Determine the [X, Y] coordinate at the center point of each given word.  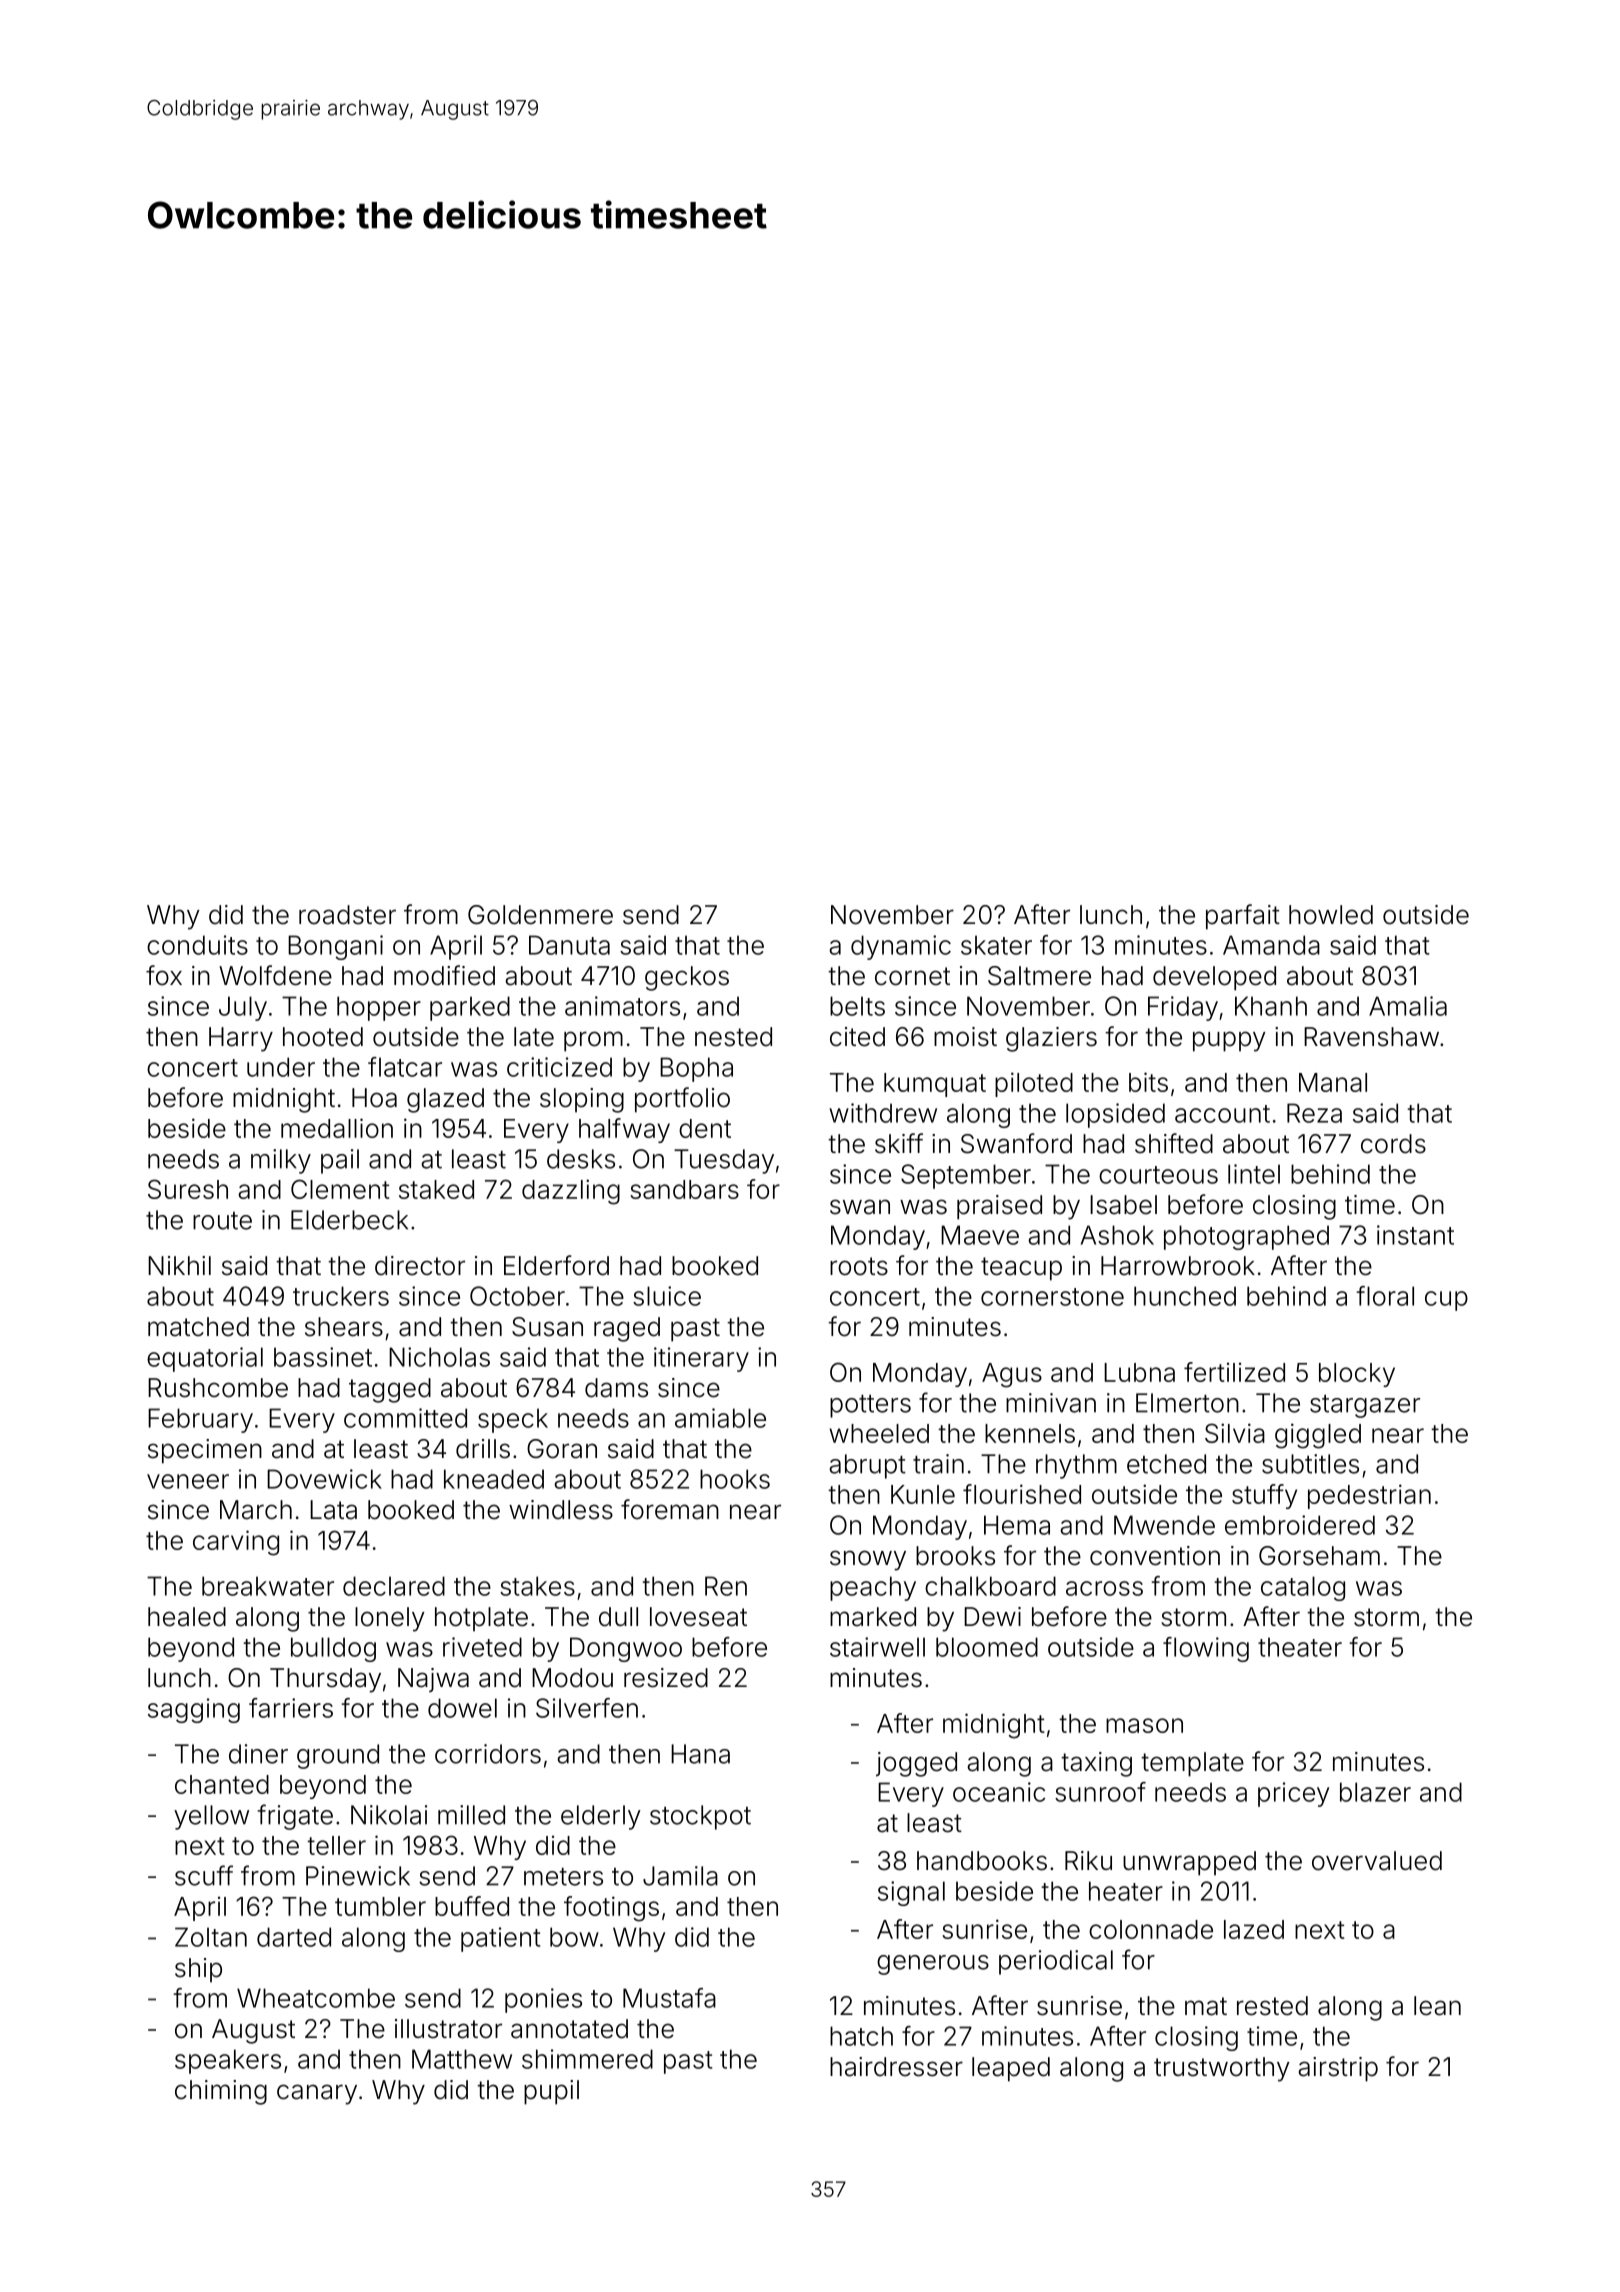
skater [996, 945]
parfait [1243, 917]
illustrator [448, 2029]
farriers [291, 1708]
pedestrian [1369, 1496]
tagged [390, 1390]
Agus [1012, 1375]
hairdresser [896, 2067]
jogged [916, 1764]
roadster [347, 915]
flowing [1206, 1649]
